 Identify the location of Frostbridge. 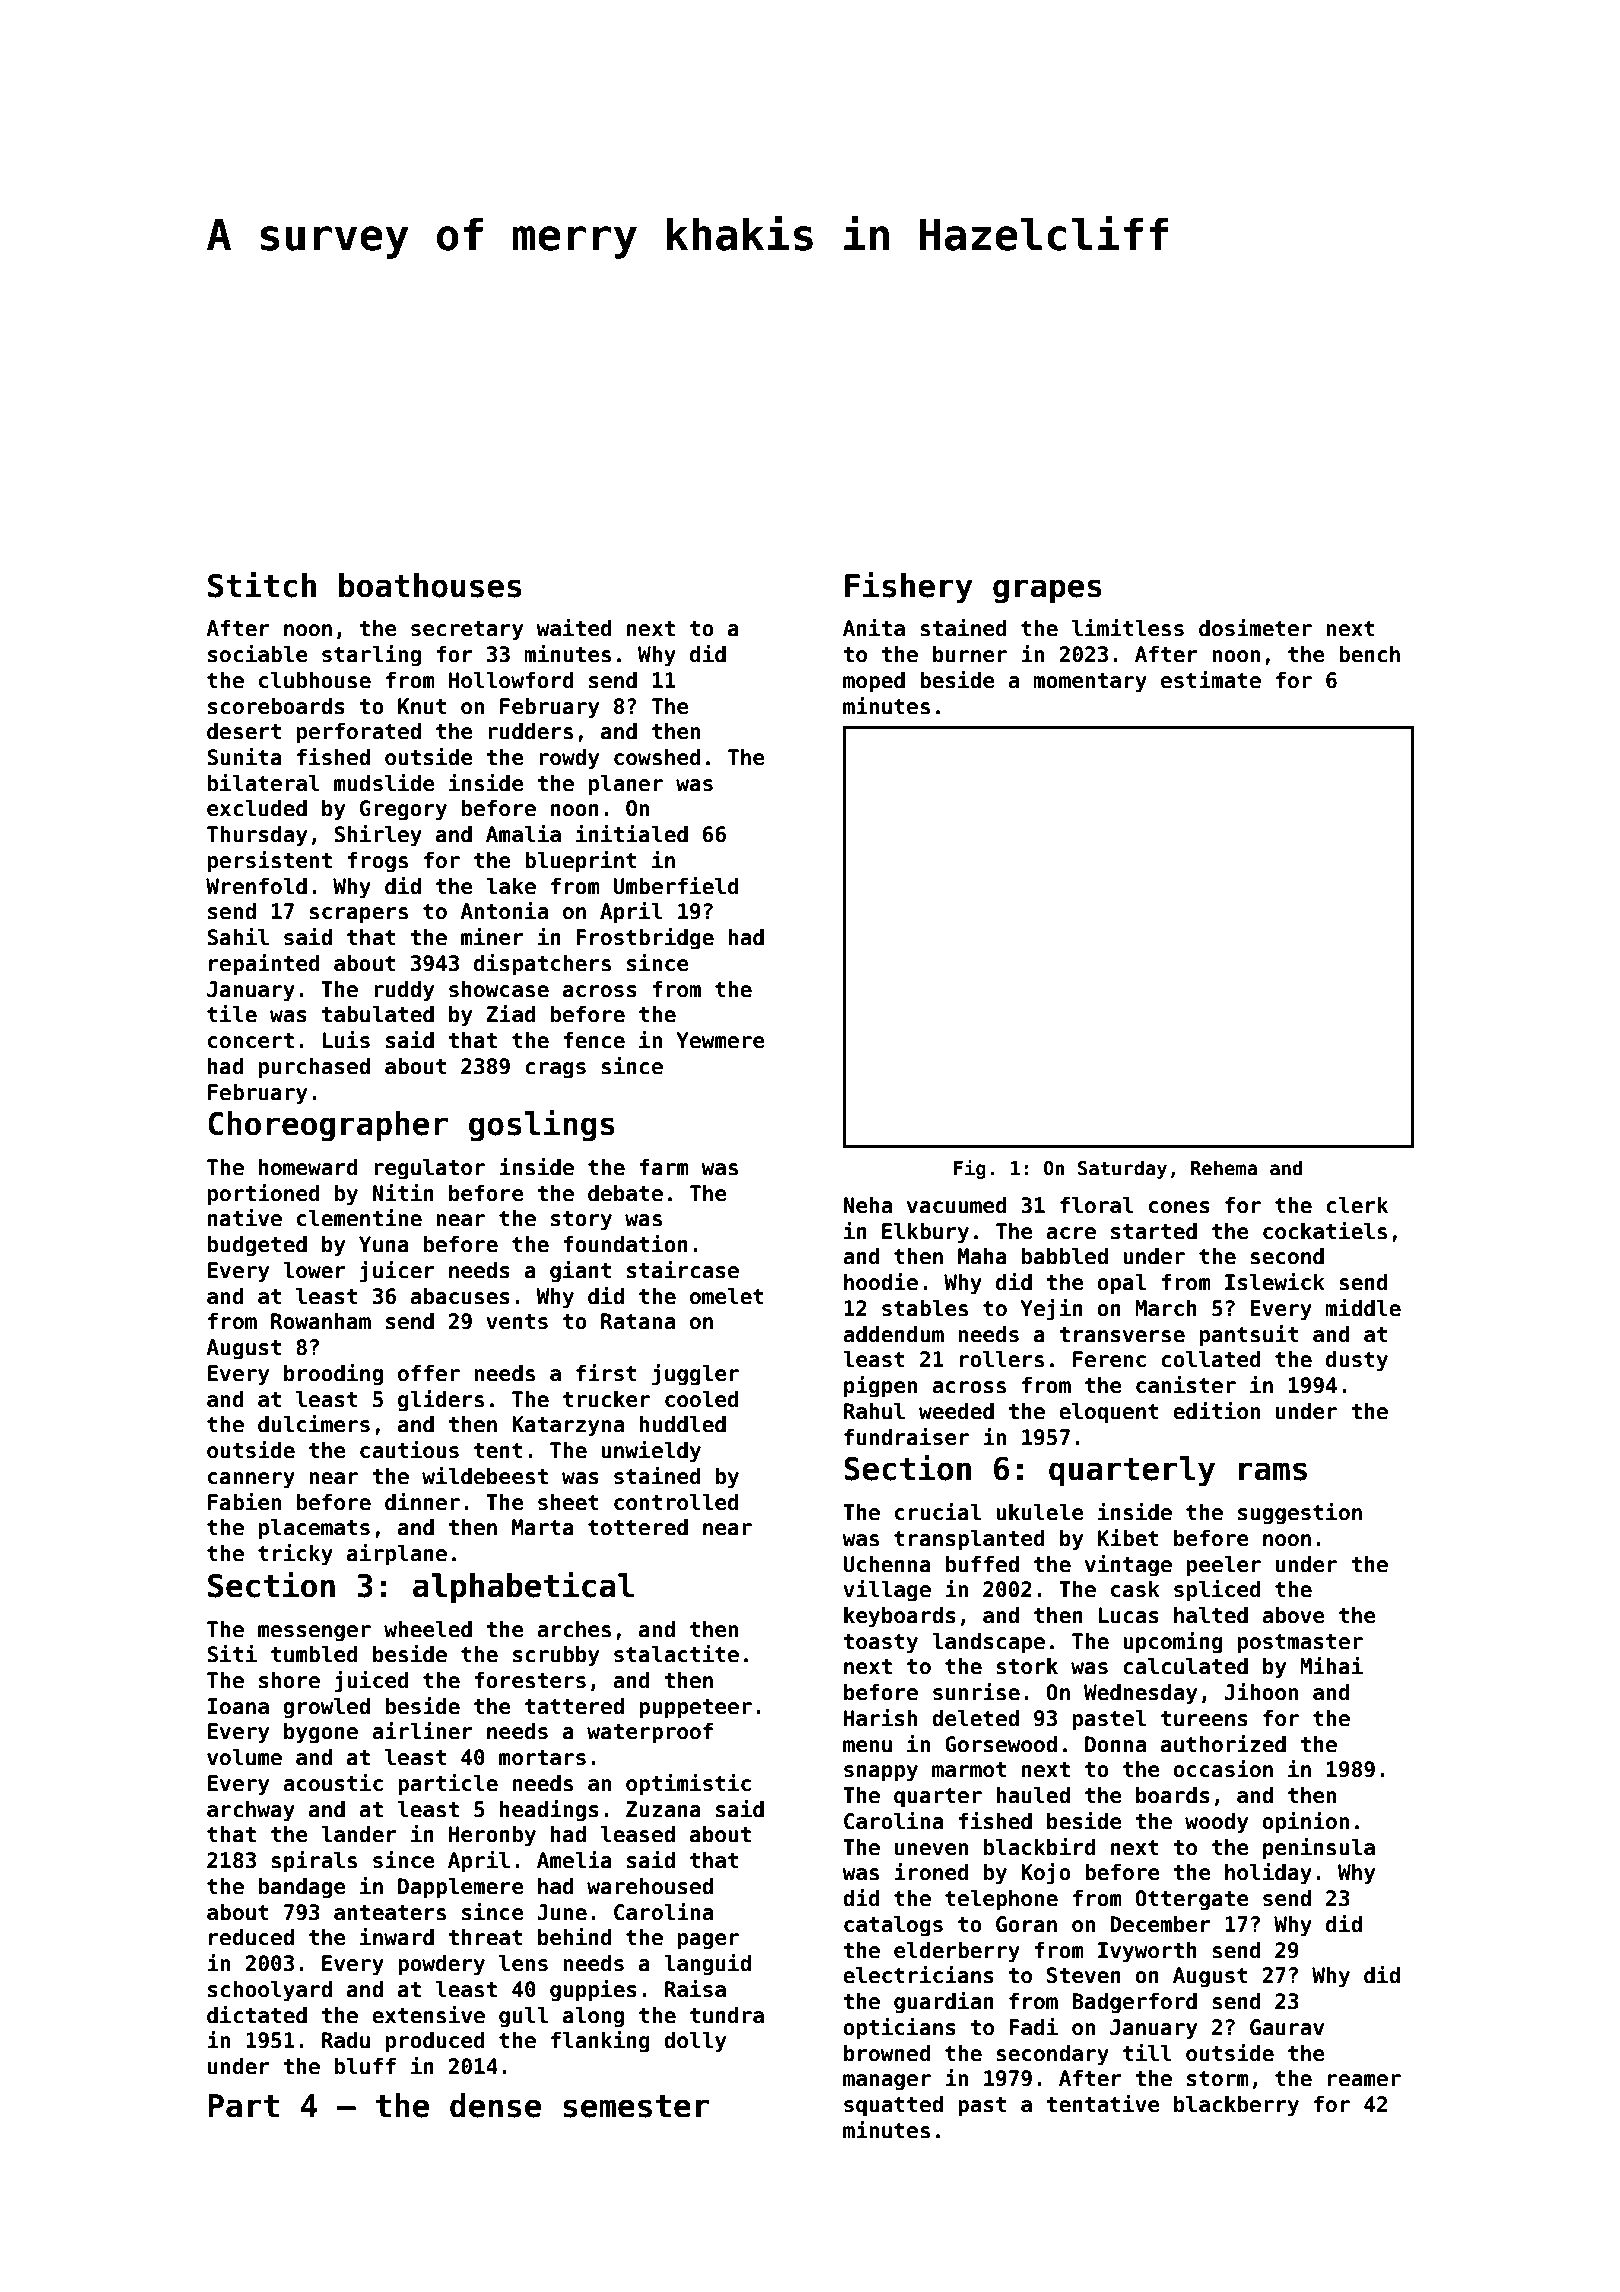
(645, 939).
